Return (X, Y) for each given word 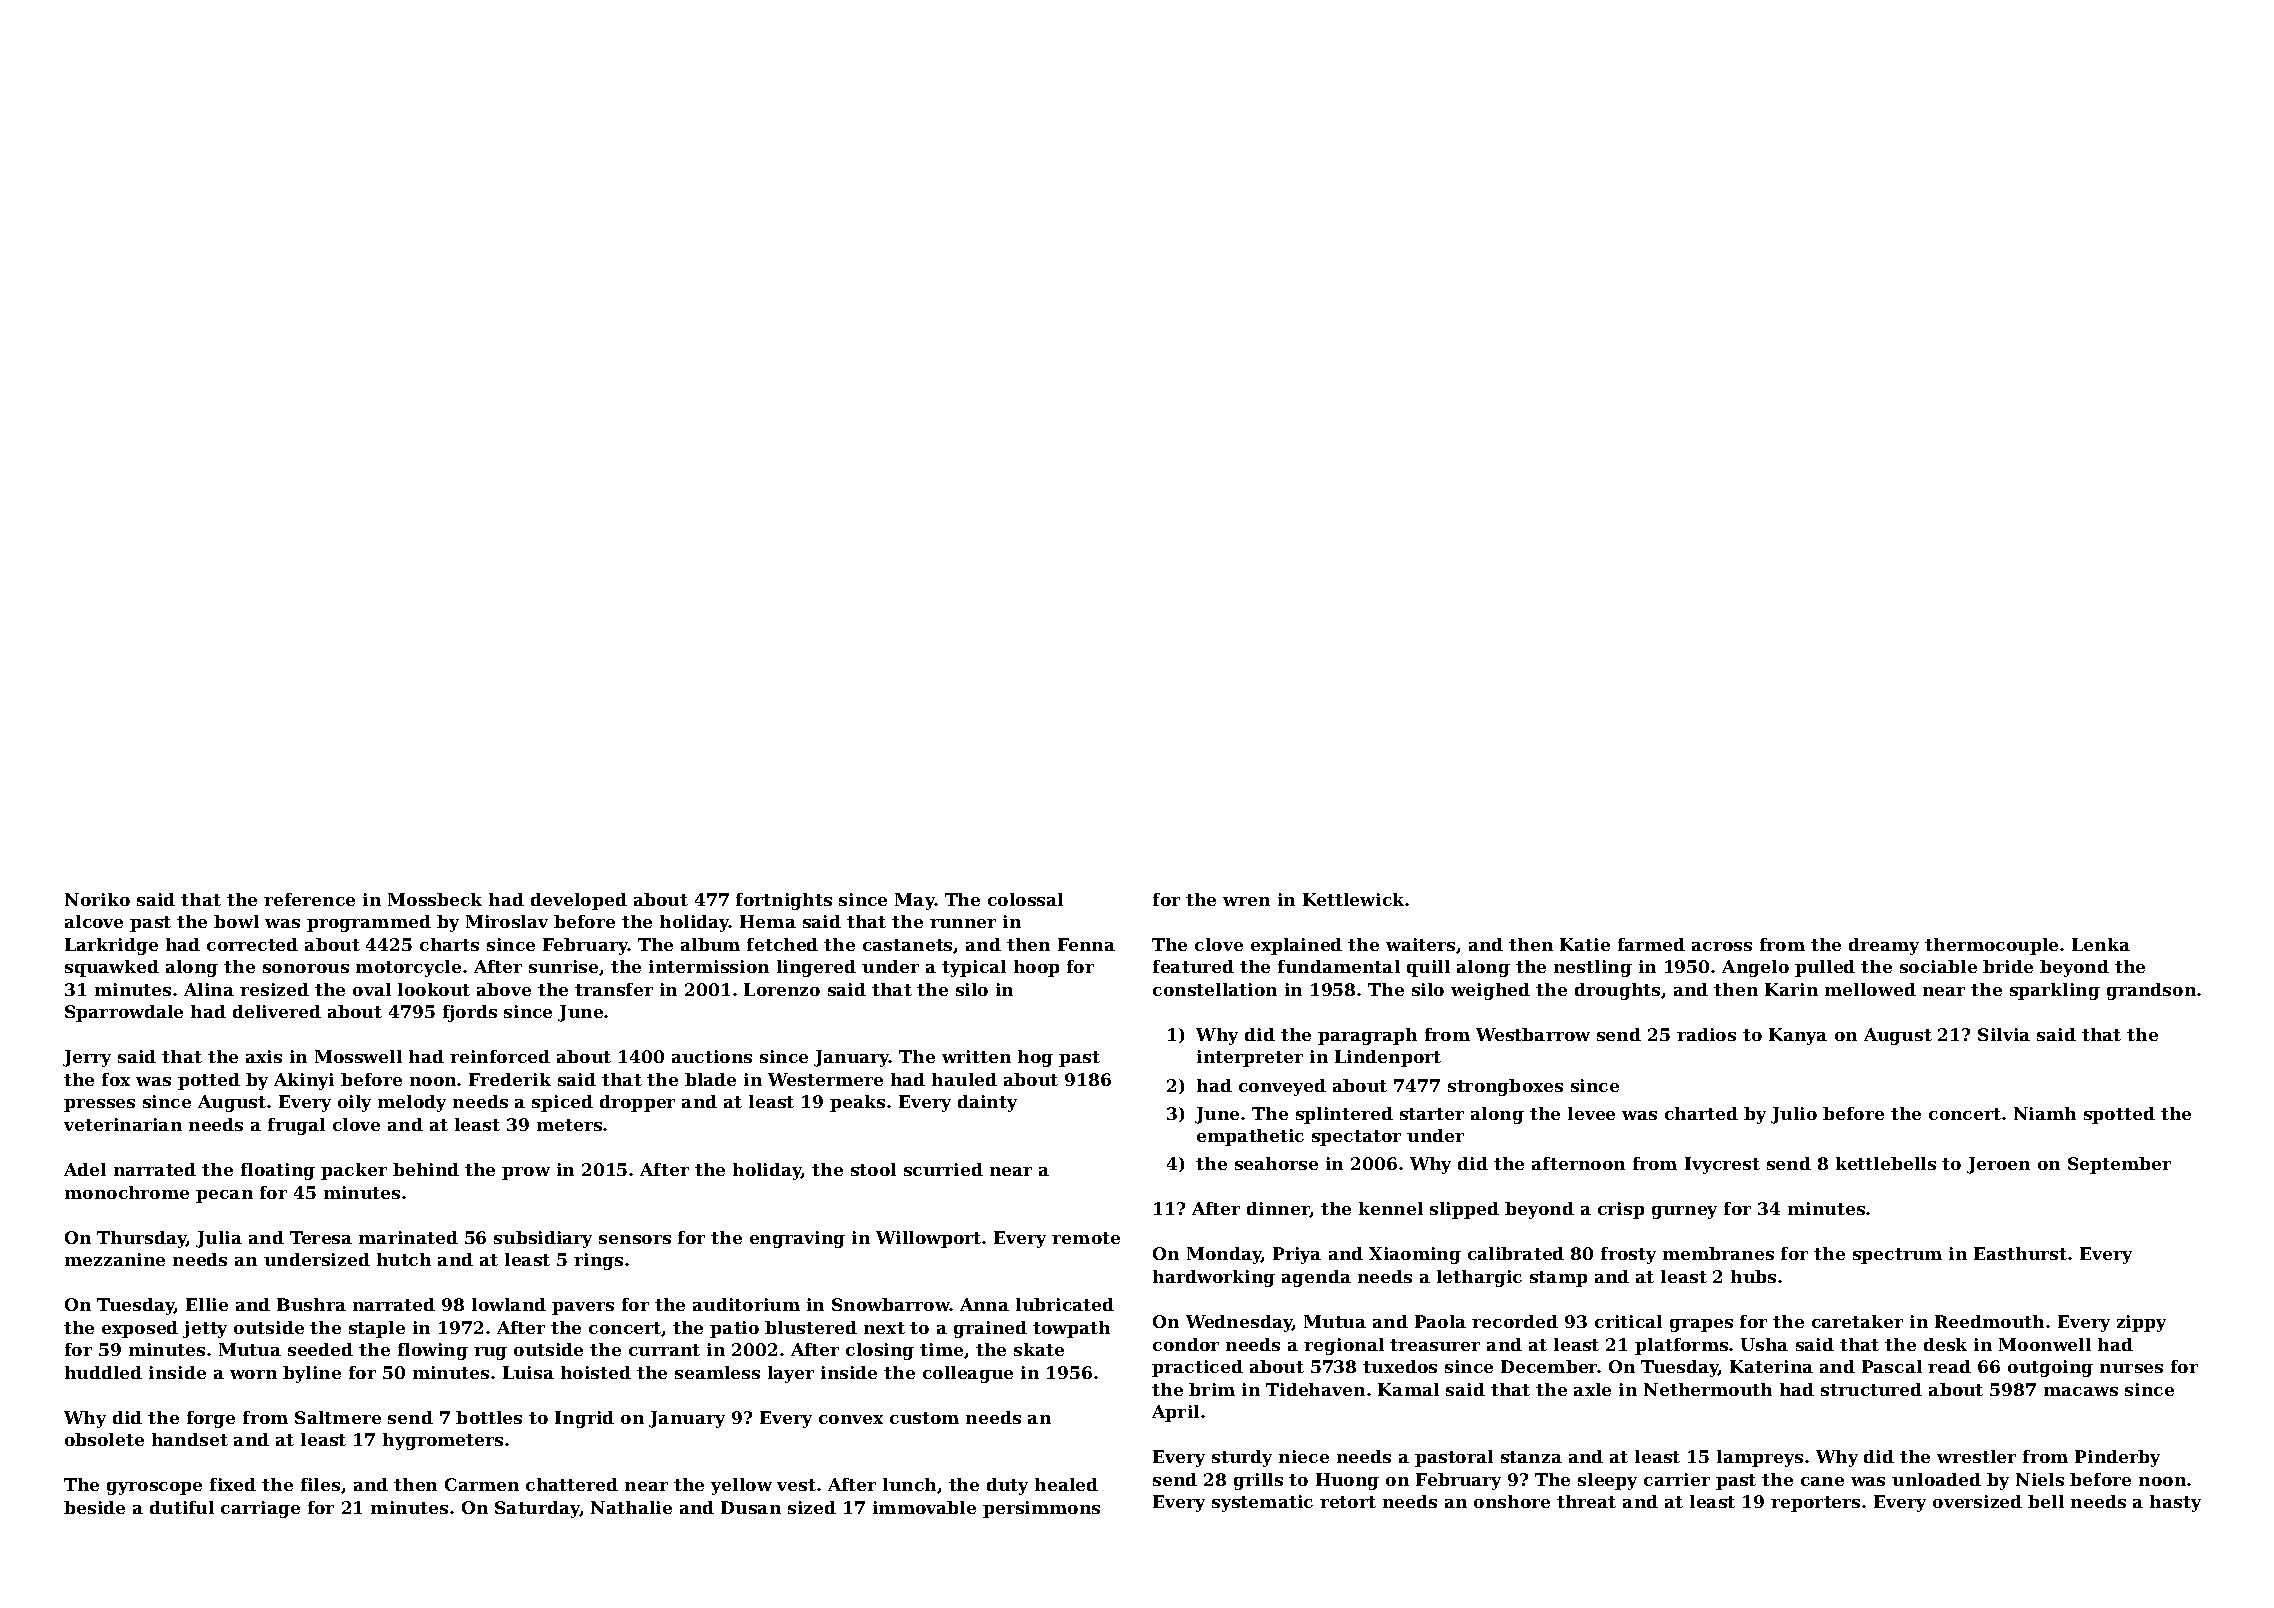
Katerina (1771, 1366)
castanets (907, 945)
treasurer (1435, 1345)
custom (924, 1418)
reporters (1815, 1504)
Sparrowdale (124, 1013)
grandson (2151, 991)
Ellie (207, 1304)
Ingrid (584, 1419)
